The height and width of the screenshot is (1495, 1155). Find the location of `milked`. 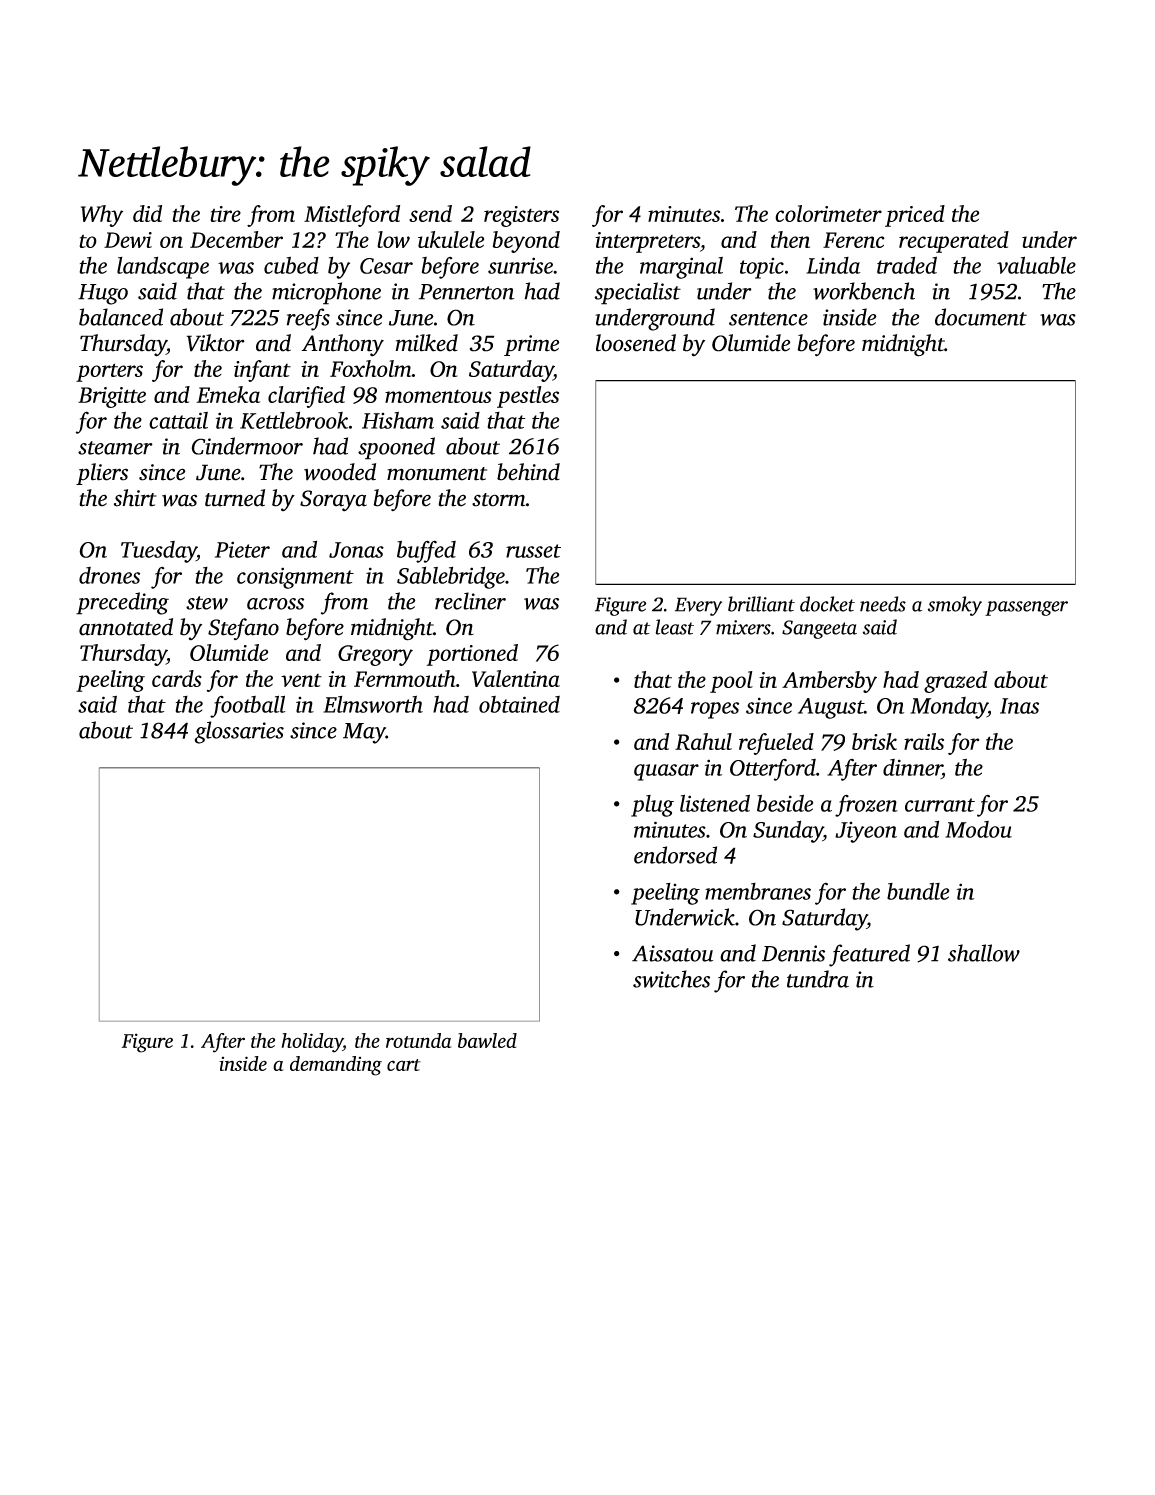

milked is located at coordinates (426, 343).
